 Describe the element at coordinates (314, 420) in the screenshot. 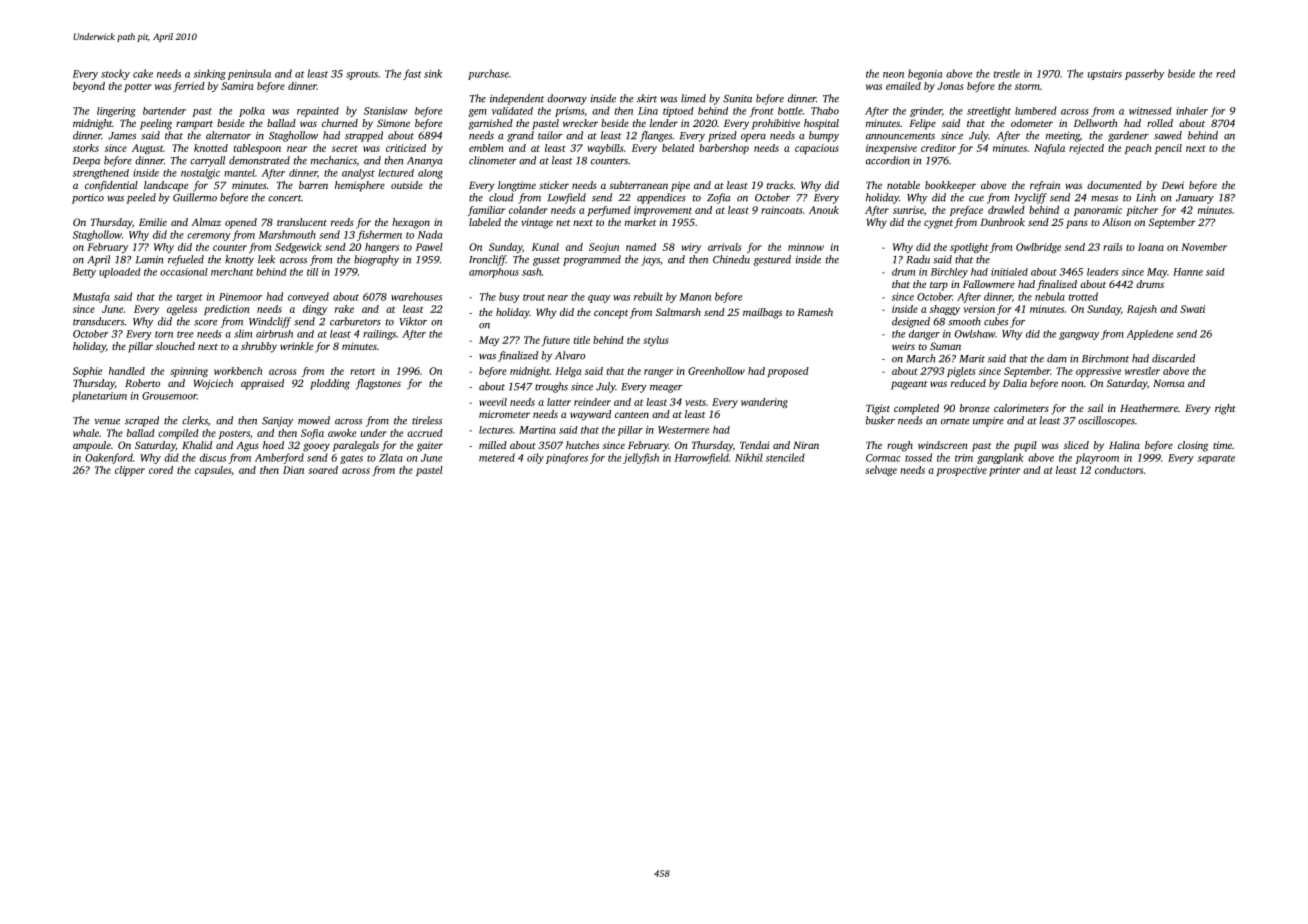

I see `mowed` at that location.
